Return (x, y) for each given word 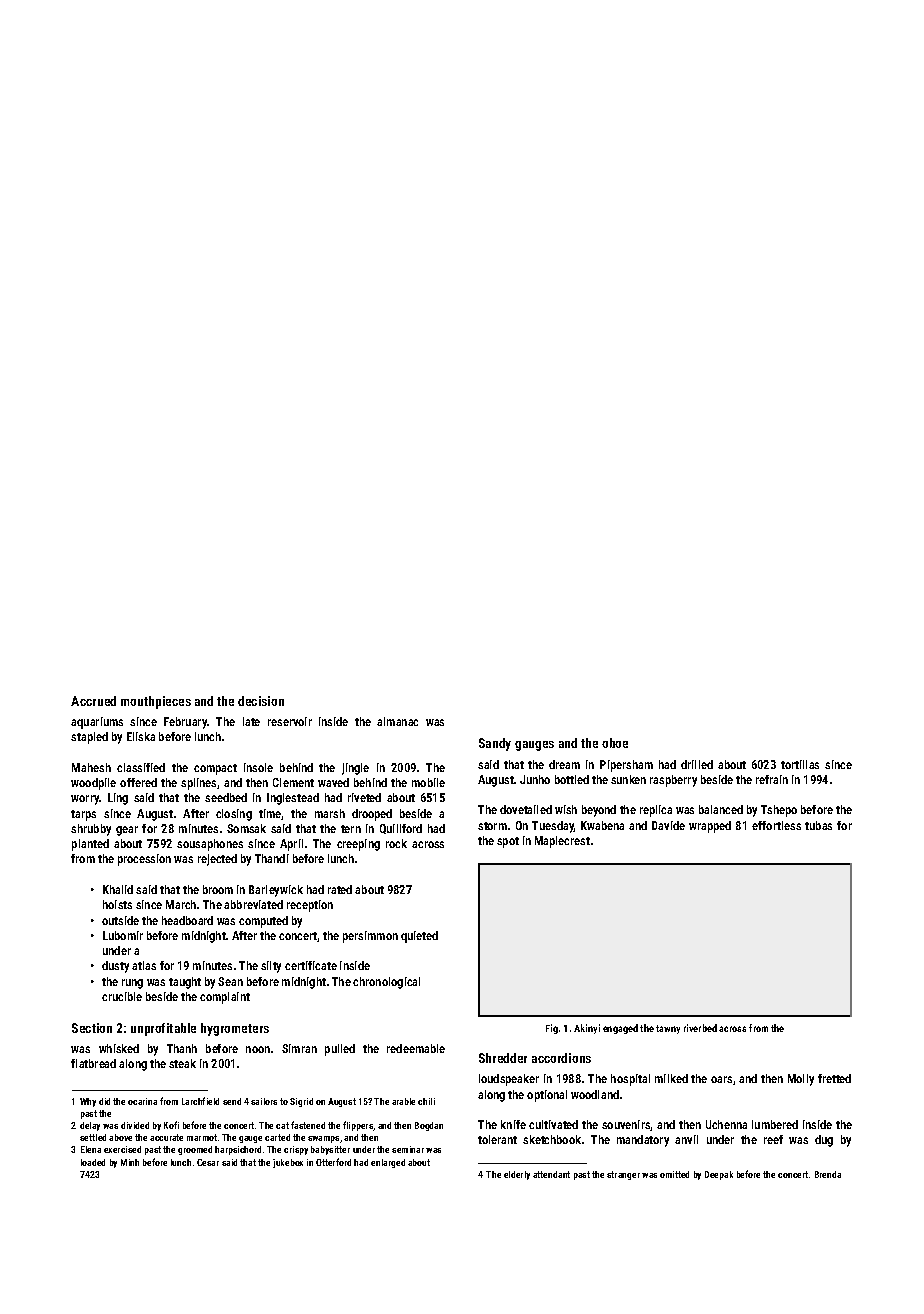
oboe (615, 743)
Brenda (828, 1174)
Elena (91, 1149)
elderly (517, 1175)
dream (564, 764)
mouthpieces (156, 702)
